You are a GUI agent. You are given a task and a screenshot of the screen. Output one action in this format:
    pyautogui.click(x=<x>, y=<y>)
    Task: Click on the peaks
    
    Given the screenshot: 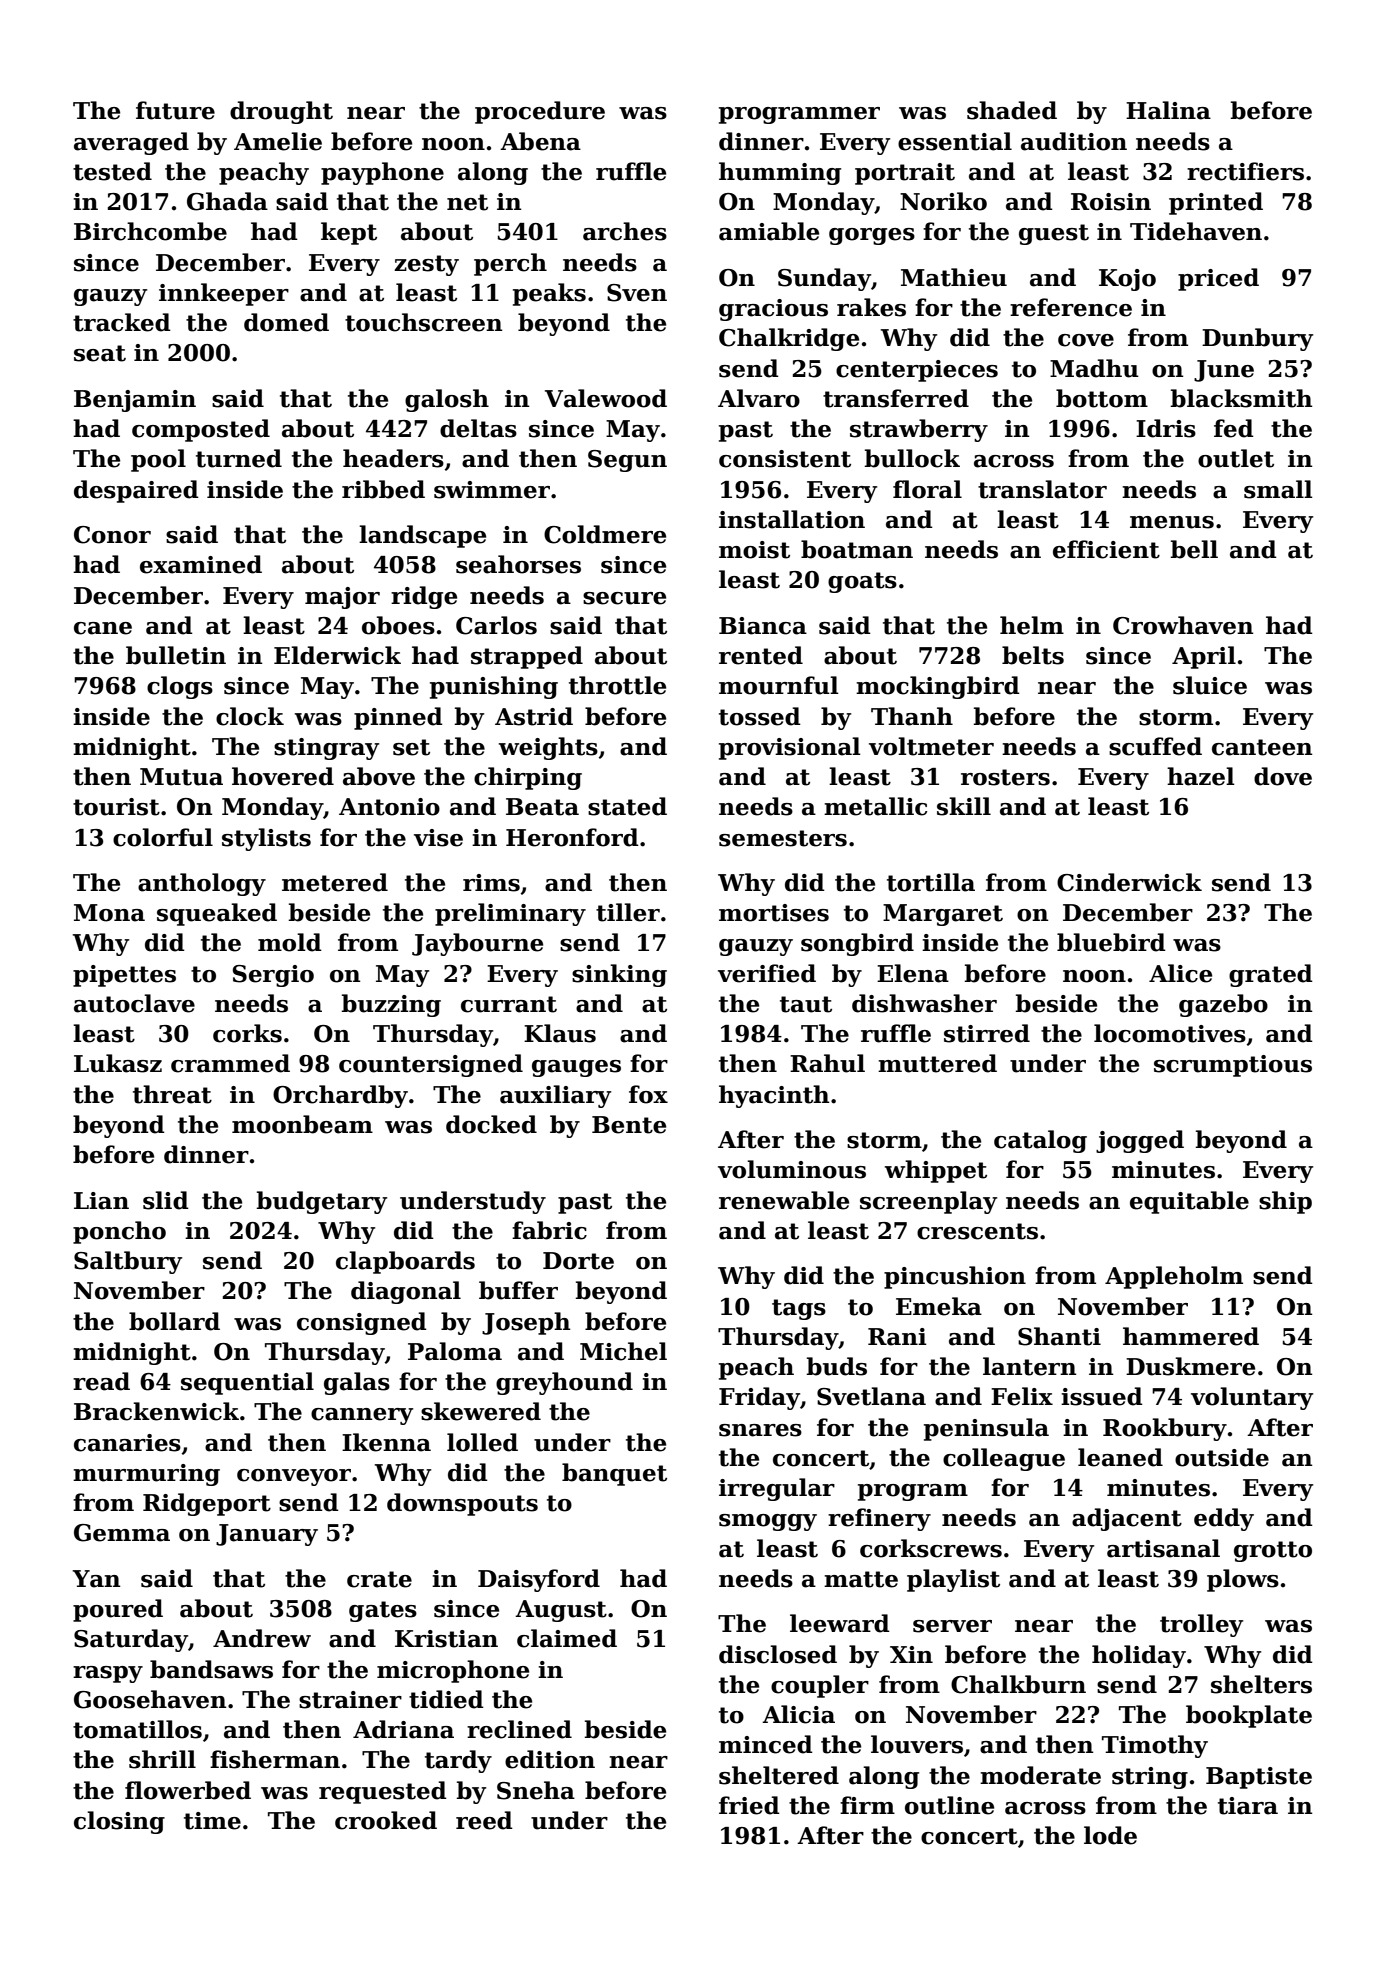 What is the action you would take?
    pyautogui.click(x=549, y=294)
